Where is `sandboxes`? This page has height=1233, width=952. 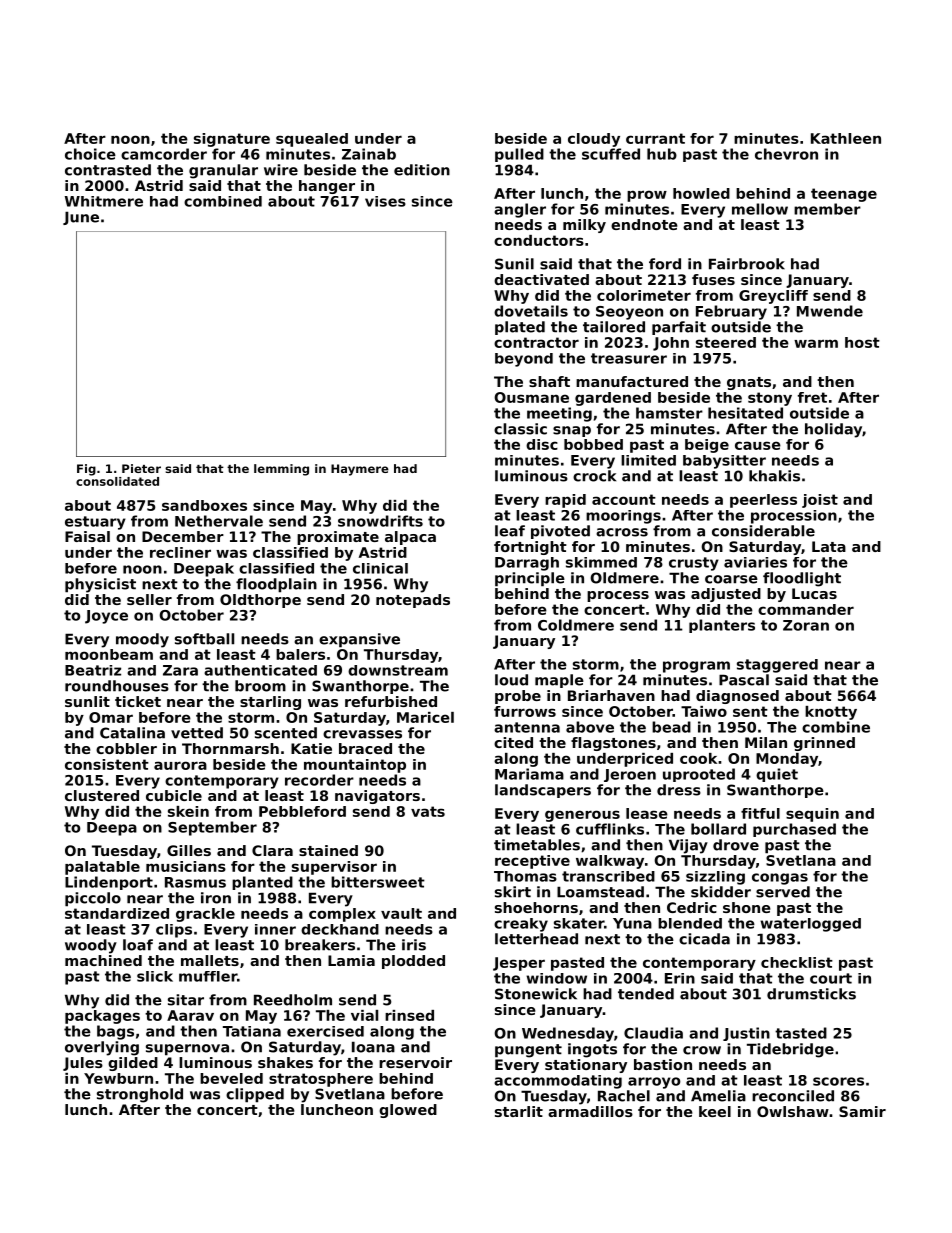 sandboxes is located at coordinates (204, 505).
